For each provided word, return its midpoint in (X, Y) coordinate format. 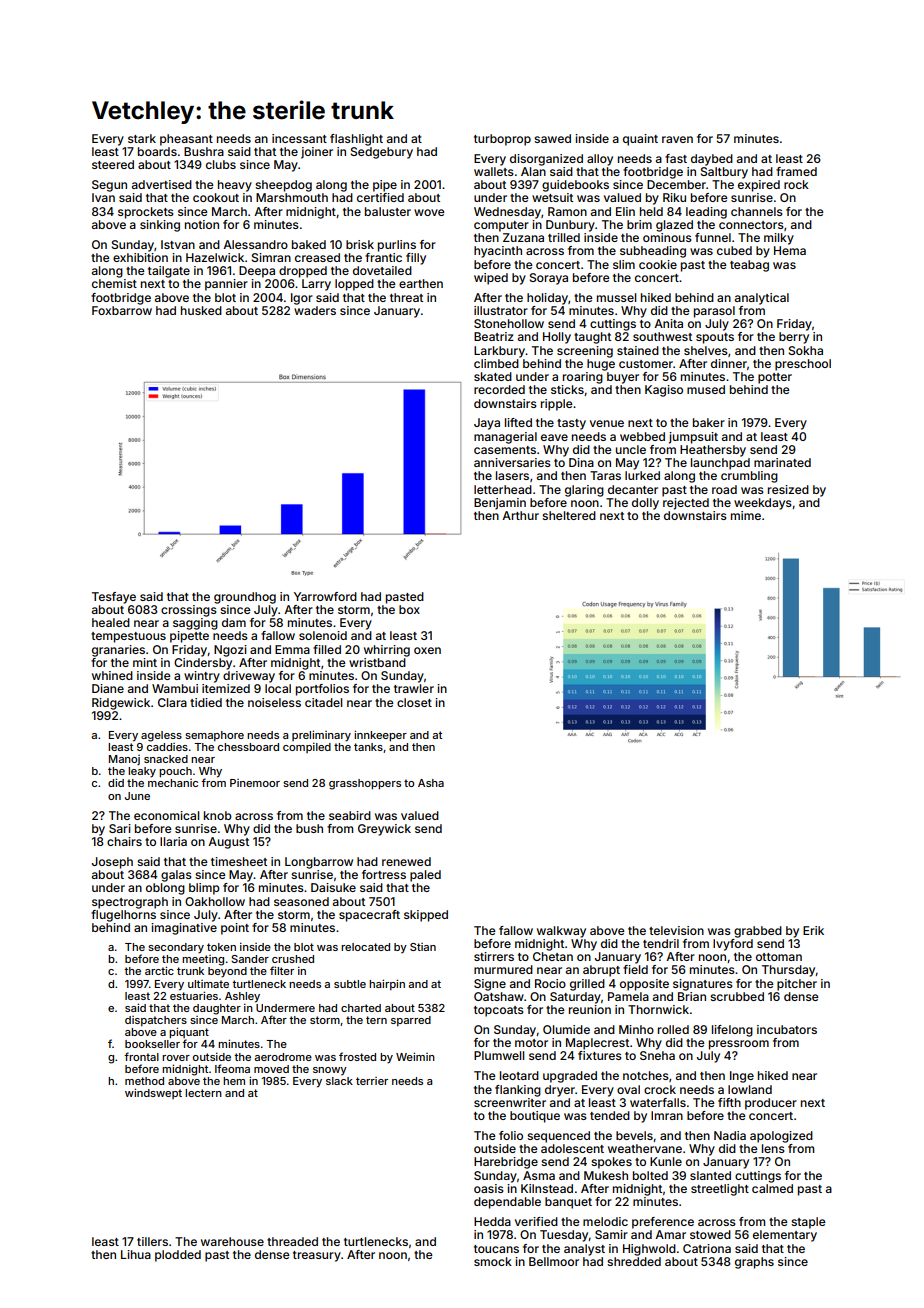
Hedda (492, 1221)
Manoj (124, 760)
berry (794, 338)
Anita (668, 323)
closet (414, 702)
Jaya (487, 424)
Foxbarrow (122, 310)
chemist (114, 283)
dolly (645, 504)
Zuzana (523, 237)
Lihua (136, 1254)
